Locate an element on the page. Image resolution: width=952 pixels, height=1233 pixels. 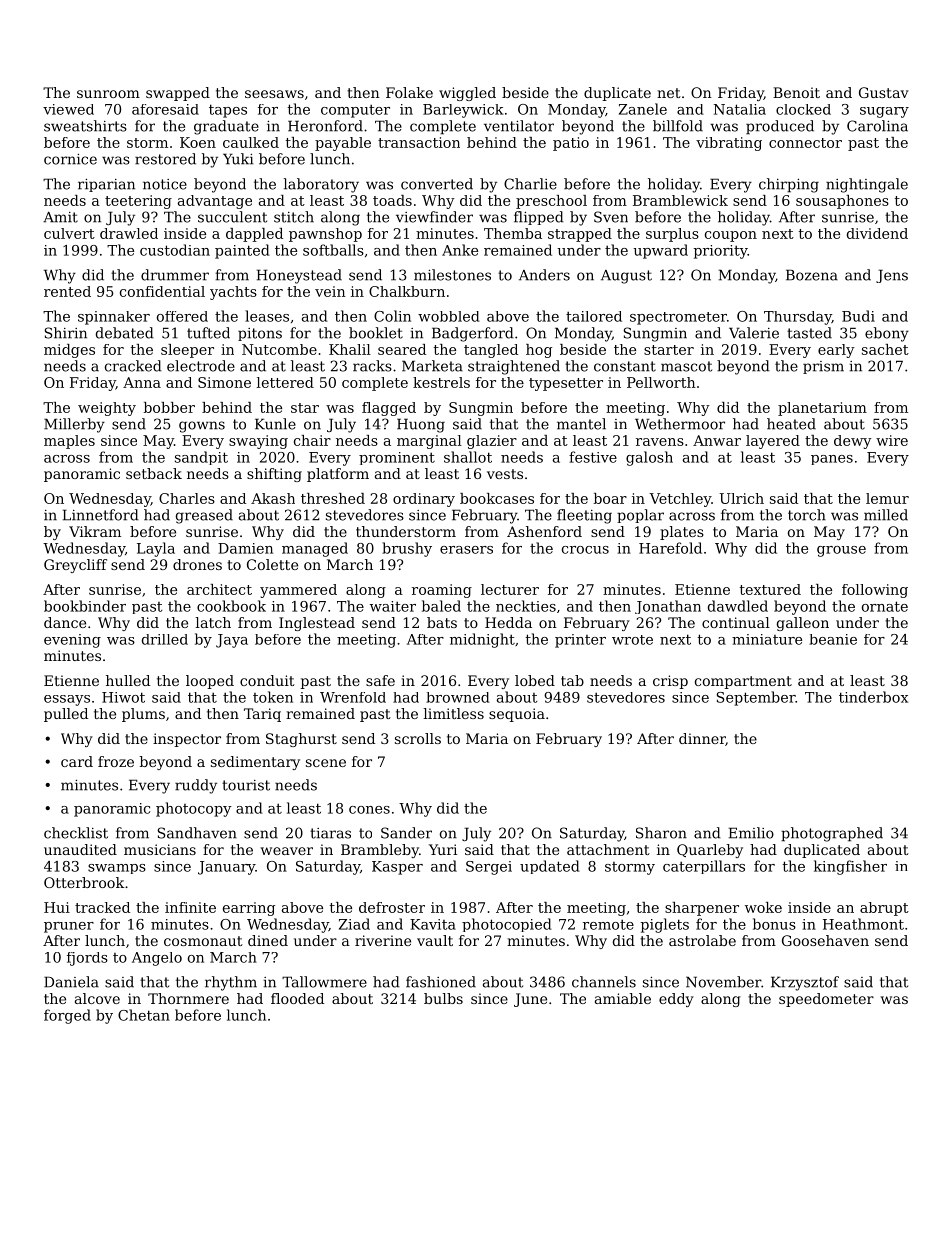
patio is located at coordinates (571, 144).
